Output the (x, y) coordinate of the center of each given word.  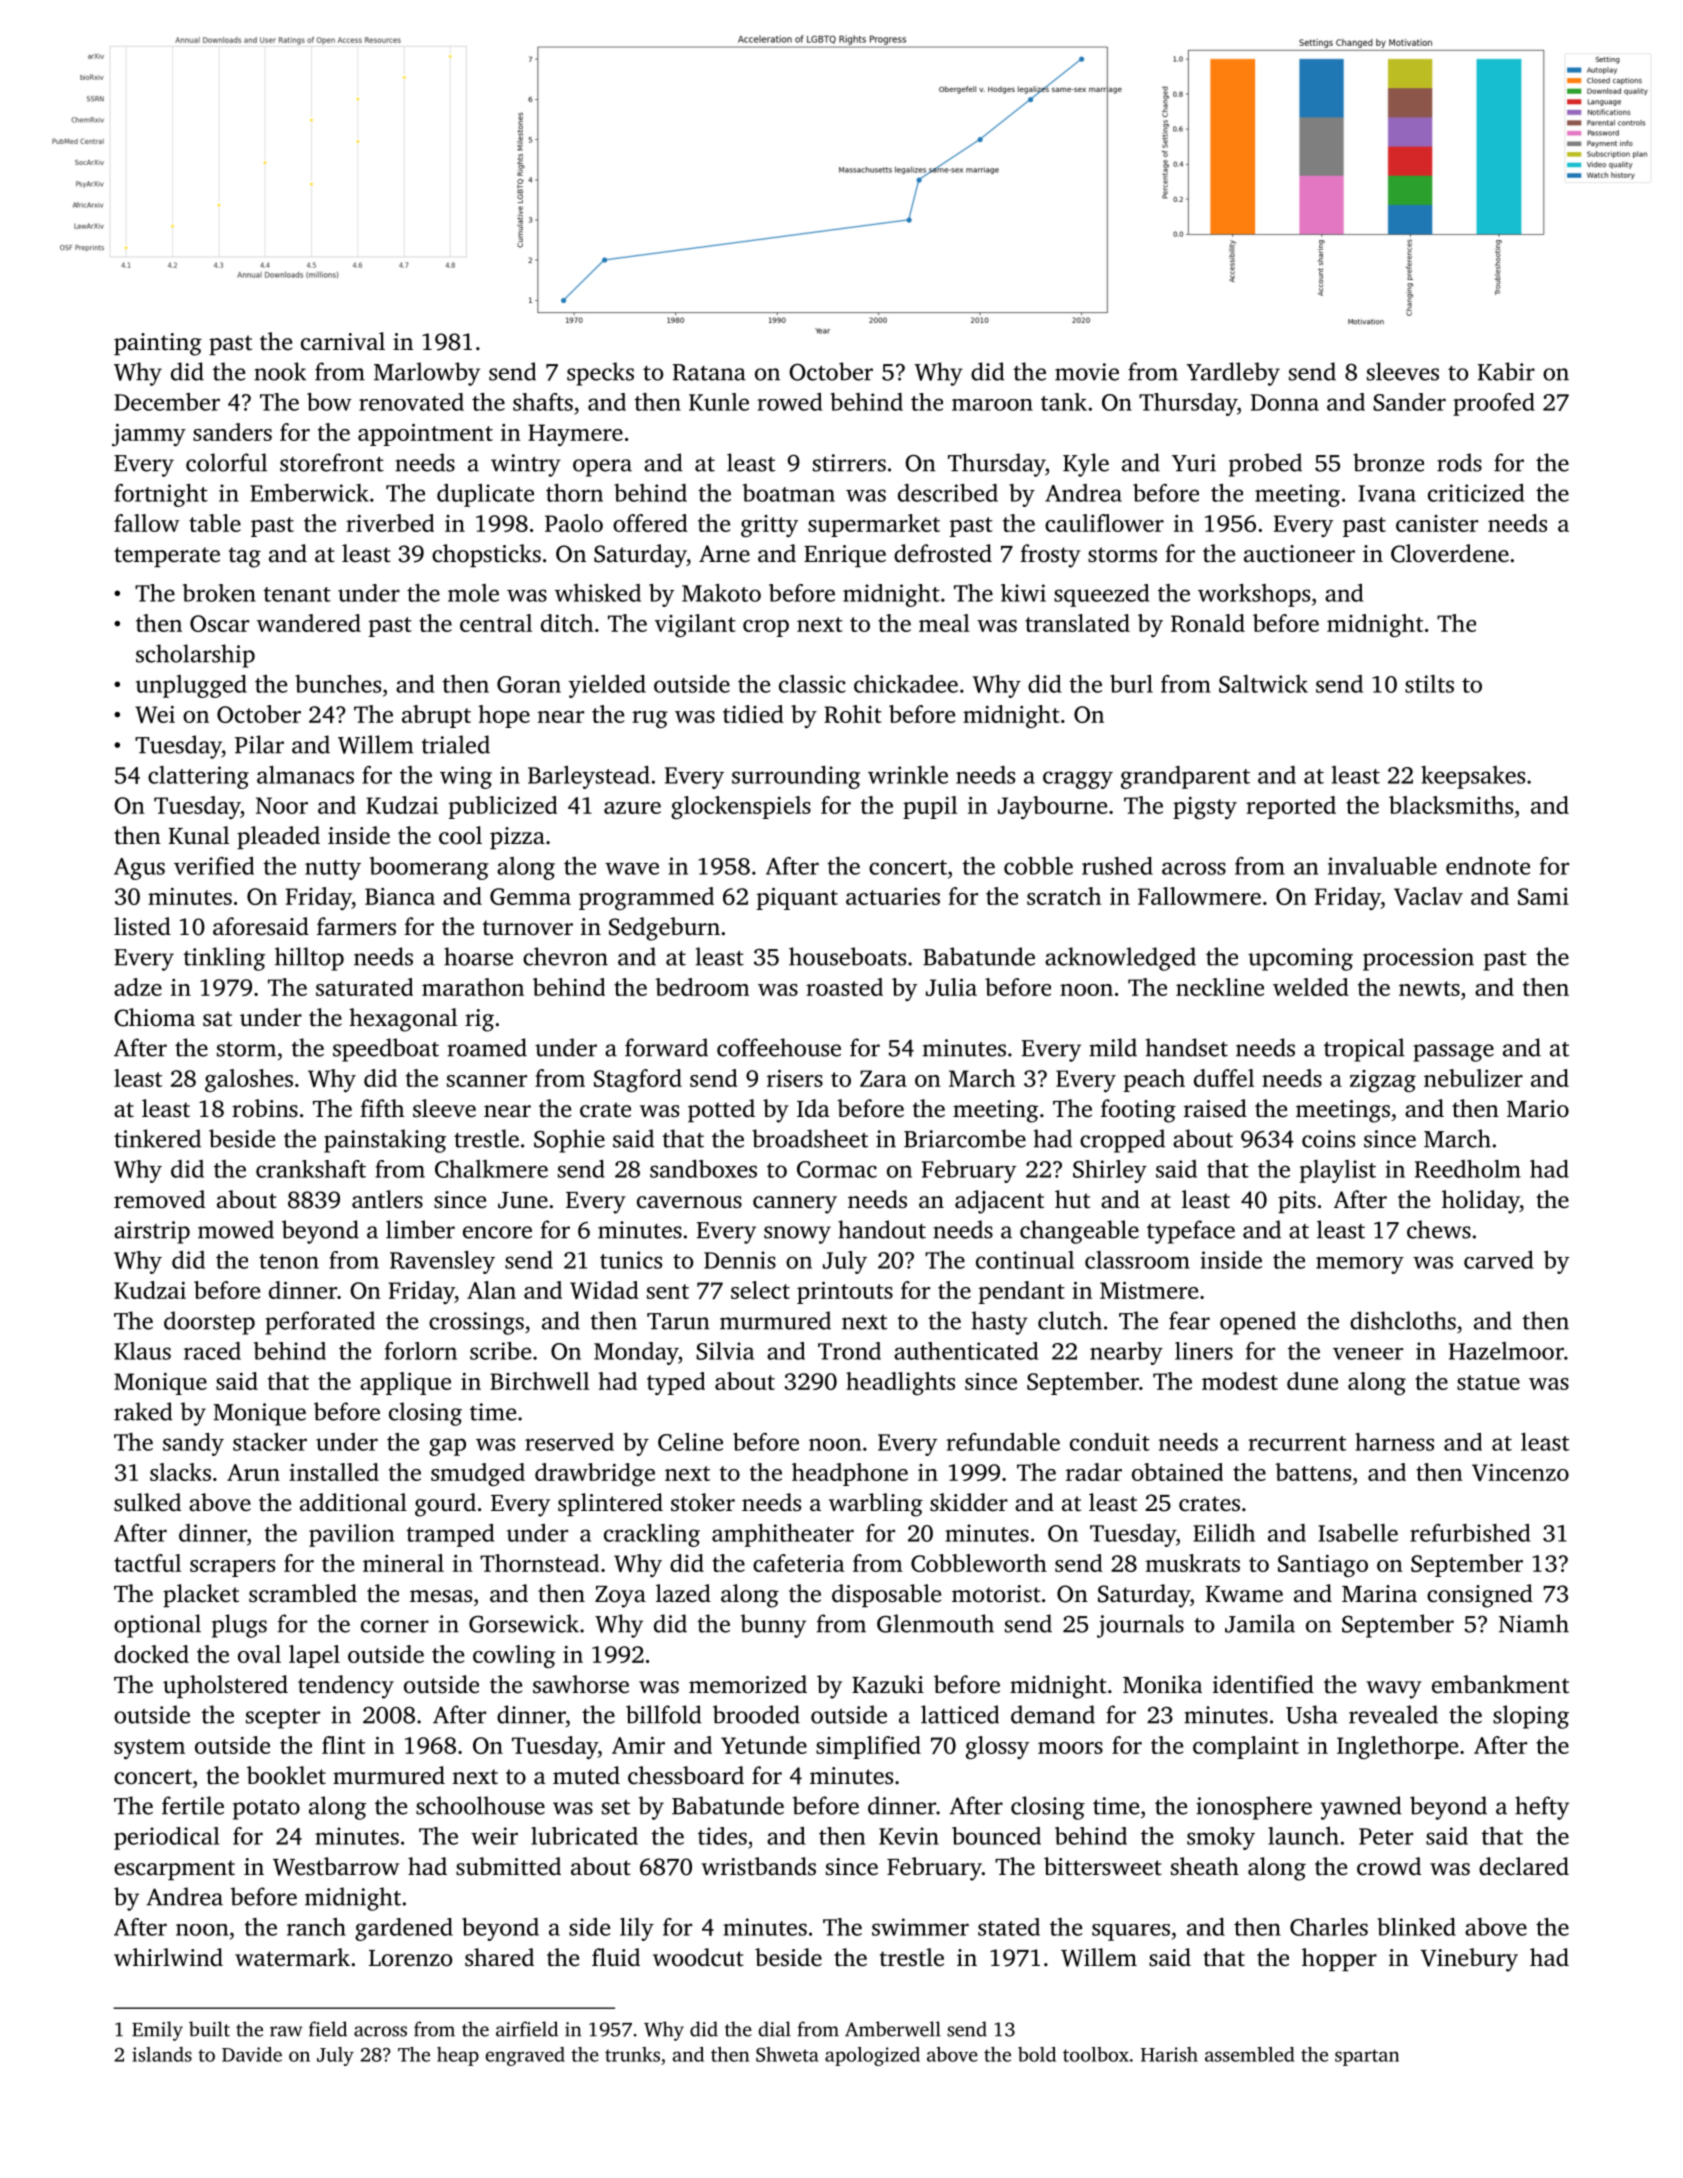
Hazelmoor (1506, 1351)
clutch (1070, 1320)
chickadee (906, 684)
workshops (1254, 595)
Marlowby (427, 374)
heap (458, 2056)
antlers (387, 1199)
